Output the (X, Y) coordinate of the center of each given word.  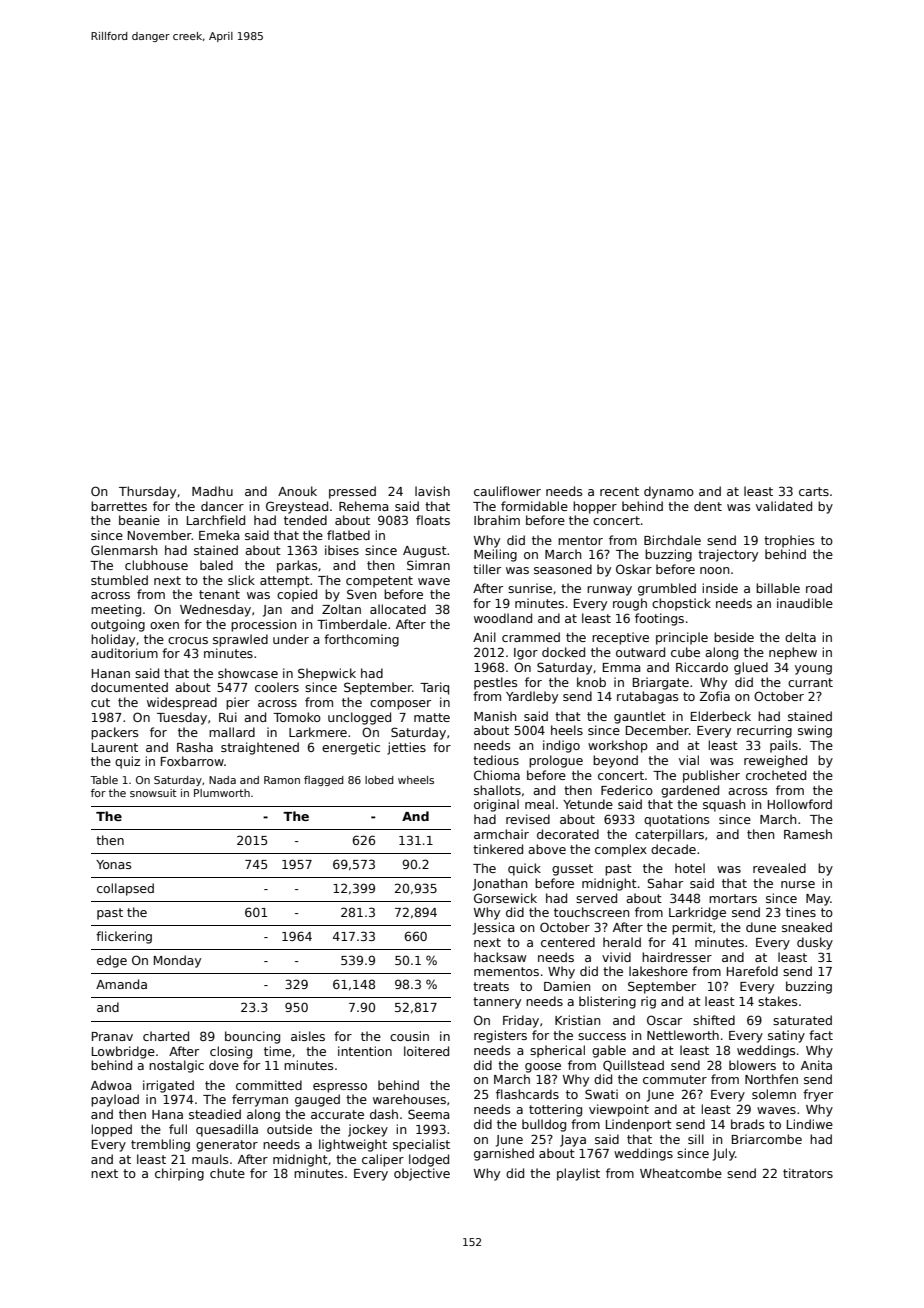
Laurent (115, 747)
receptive (620, 638)
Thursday (147, 492)
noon (714, 570)
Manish (495, 716)
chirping (179, 1174)
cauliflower (507, 491)
